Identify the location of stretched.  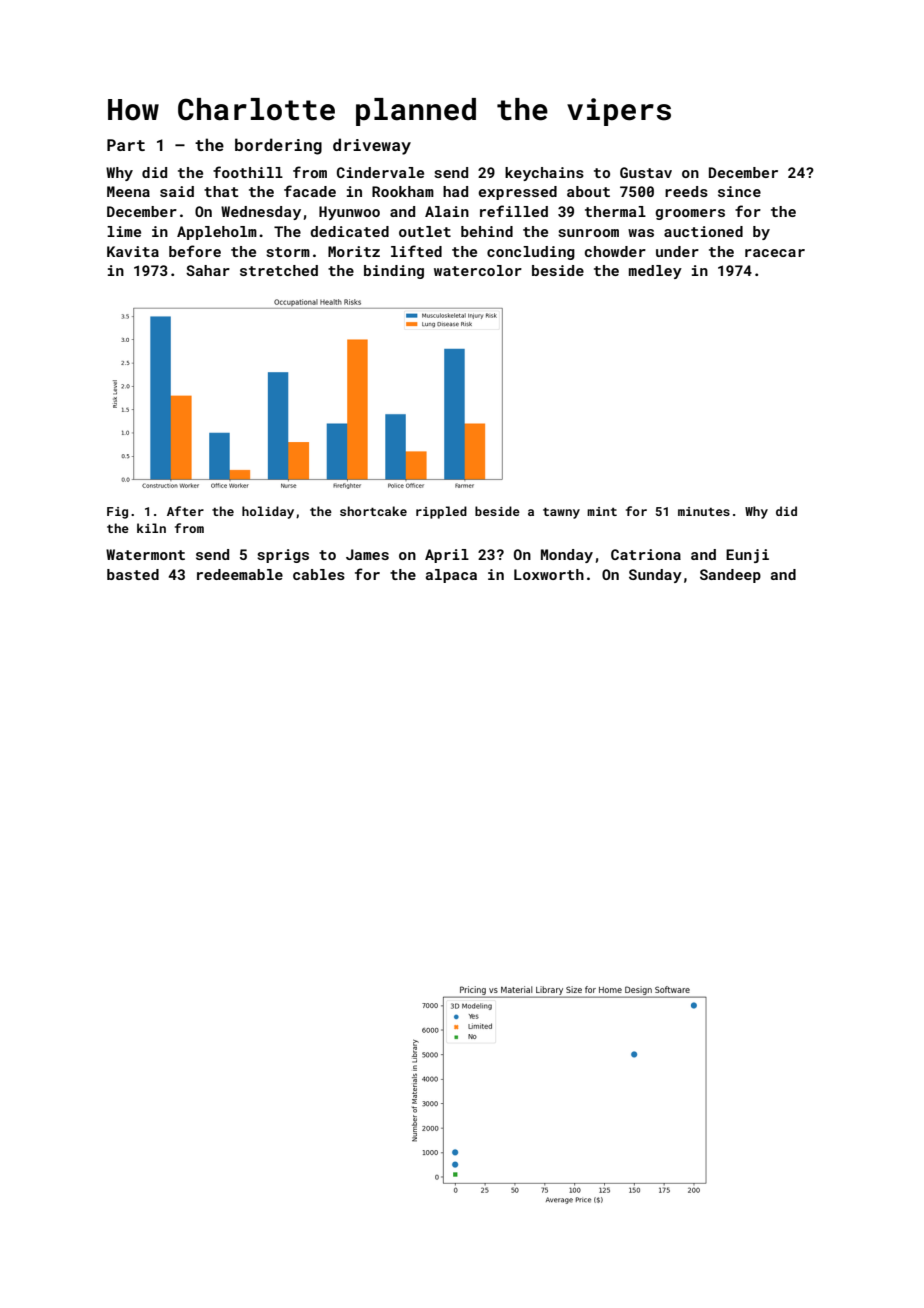
(279, 270).
